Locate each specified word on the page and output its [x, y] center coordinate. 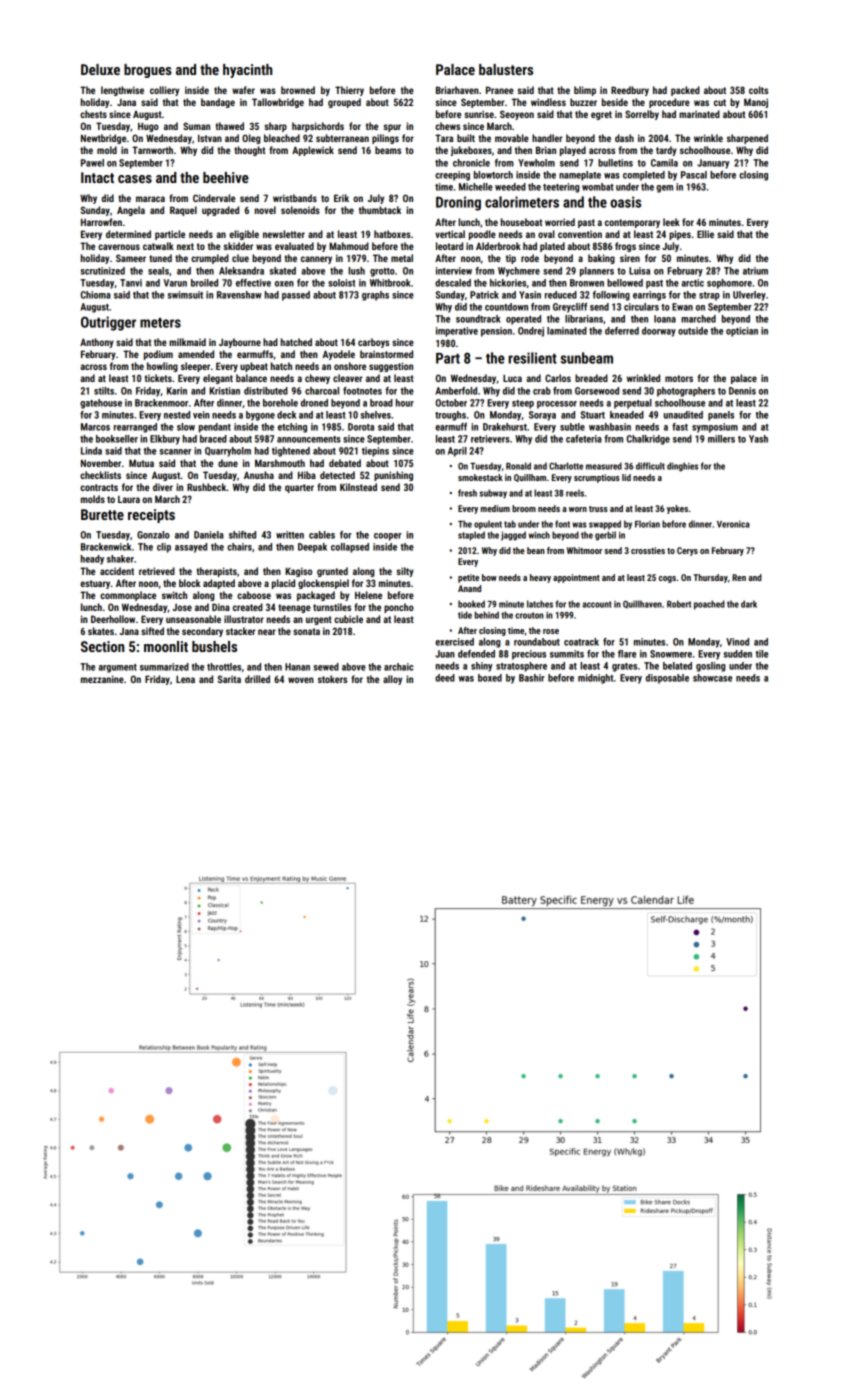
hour [405, 403]
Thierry [349, 91]
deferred [622, 331]
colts [758, 90]
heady [92, 560]
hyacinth [247, 71]
